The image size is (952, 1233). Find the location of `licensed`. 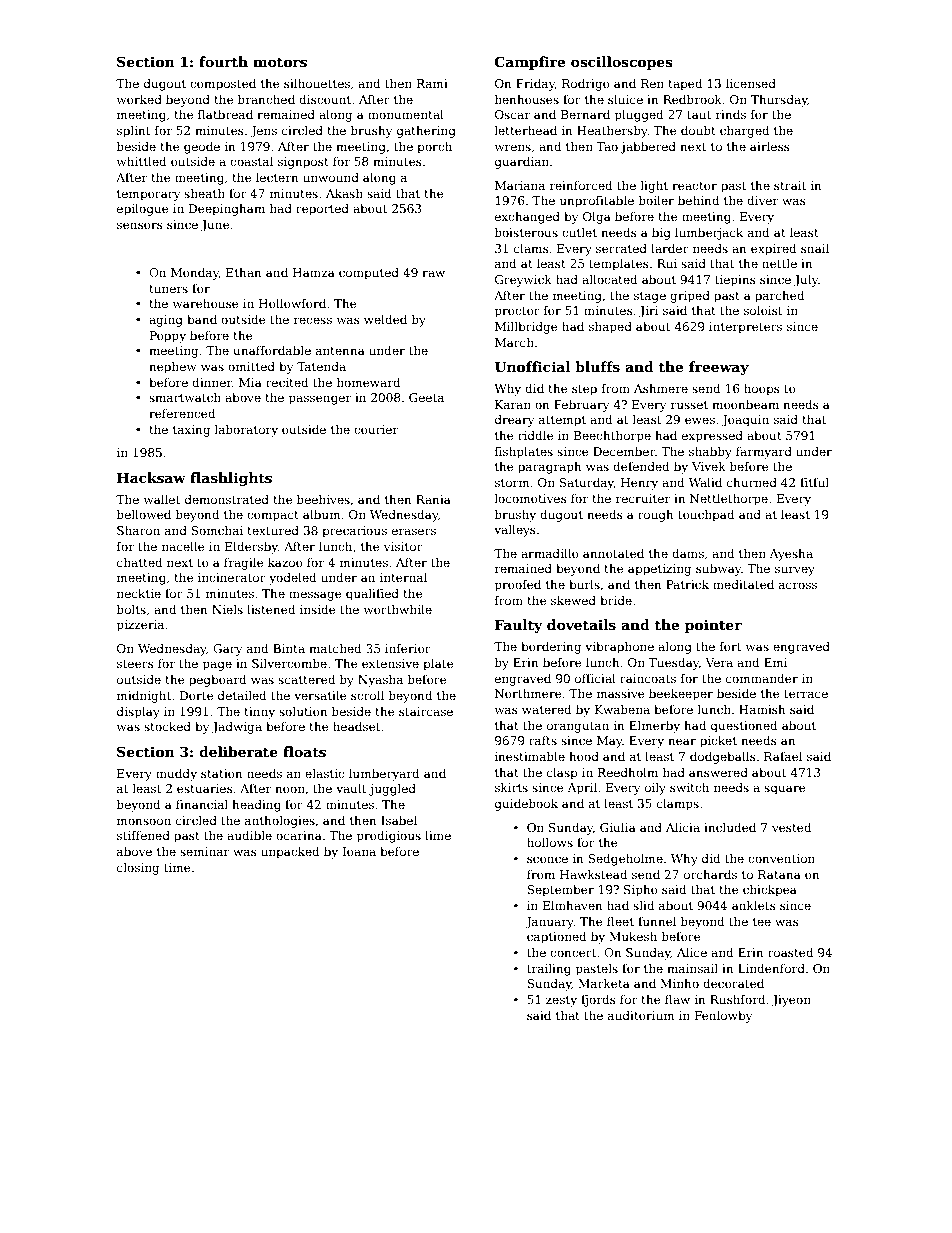

licensed is located at coordinates (751, 83).
